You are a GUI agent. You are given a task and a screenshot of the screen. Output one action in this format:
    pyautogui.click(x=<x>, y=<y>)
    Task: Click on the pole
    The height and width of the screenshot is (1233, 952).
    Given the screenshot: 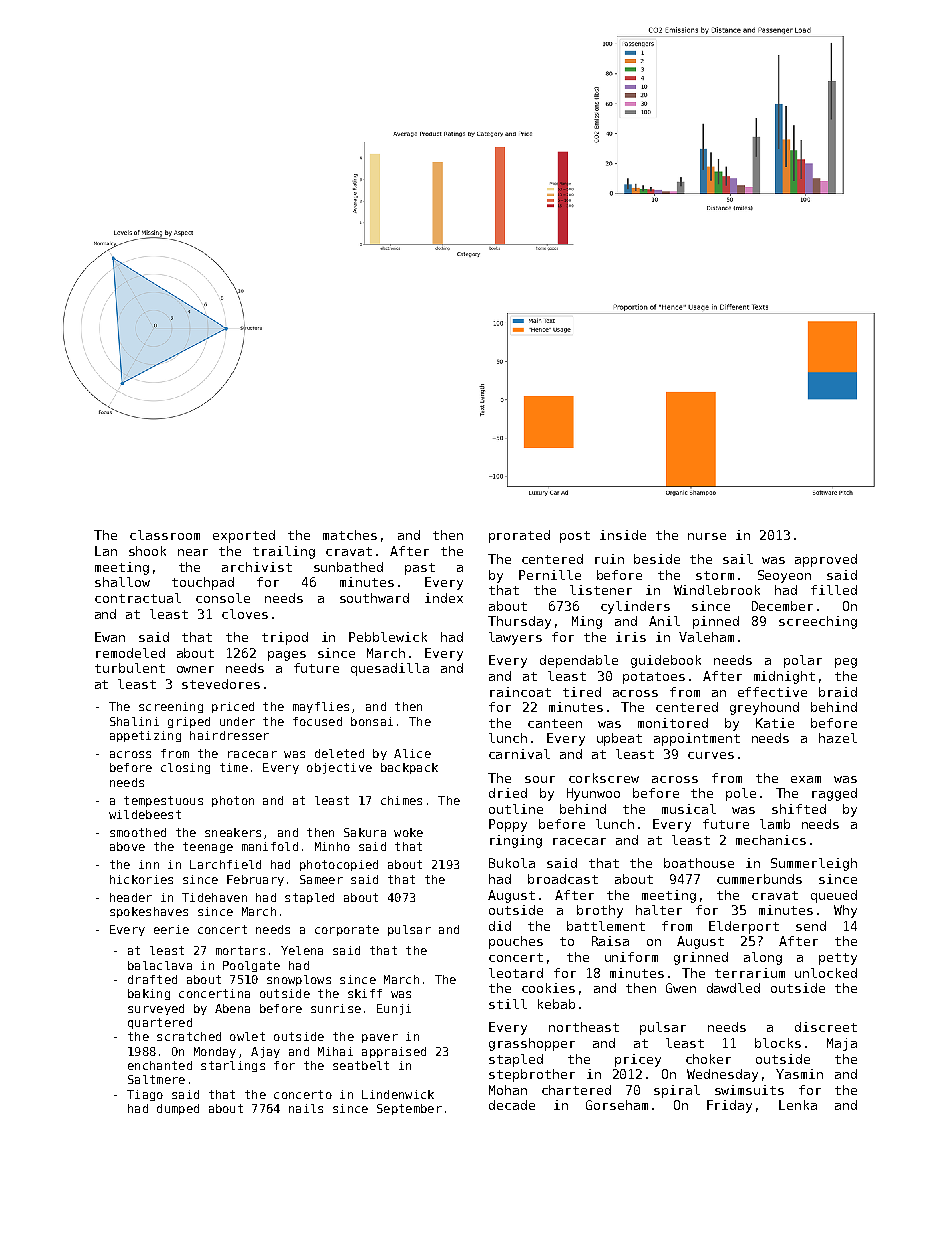 What is the action you would take?
    pyautogui.click(x=741, y=794)
